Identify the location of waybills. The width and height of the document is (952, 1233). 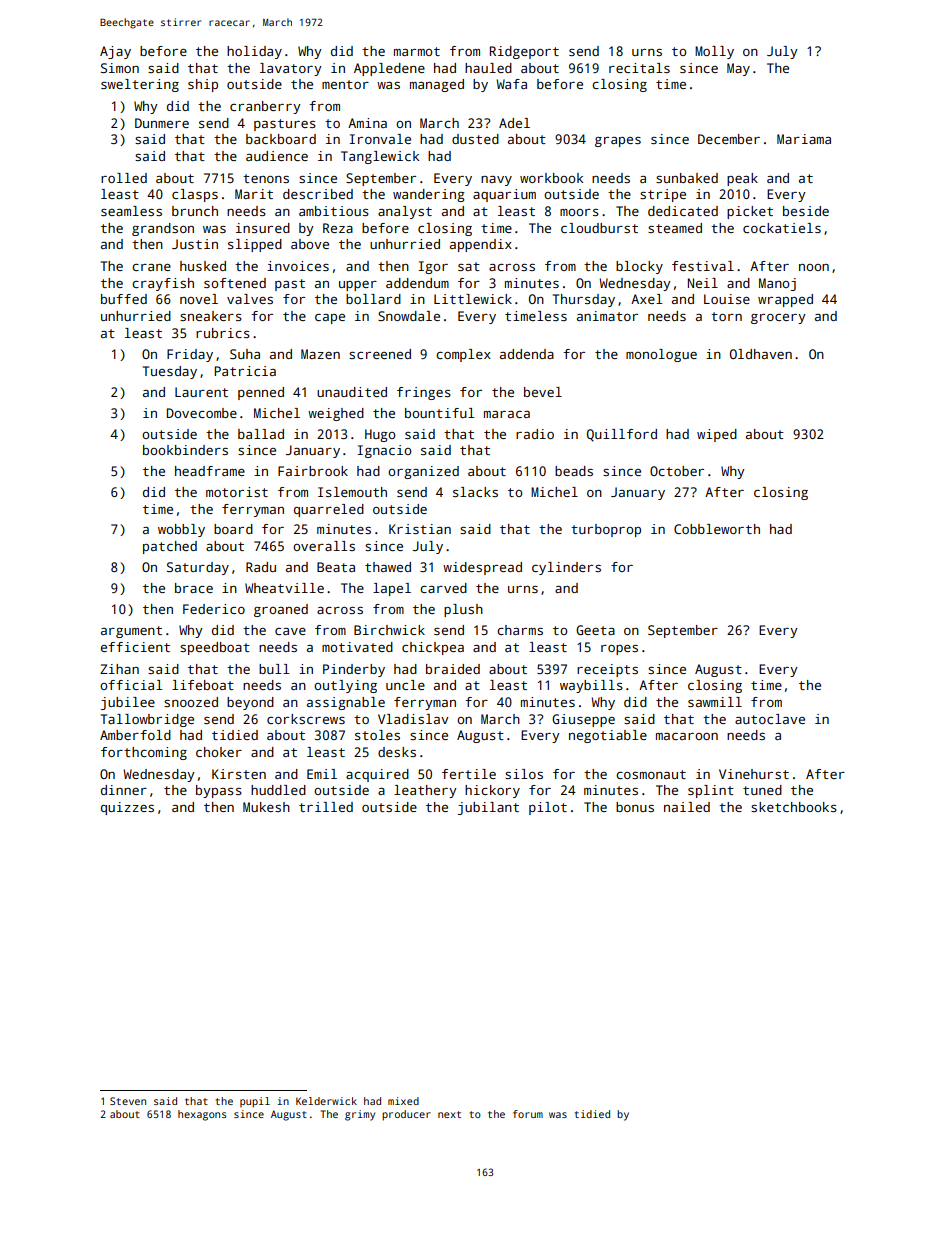
(591, 686).
